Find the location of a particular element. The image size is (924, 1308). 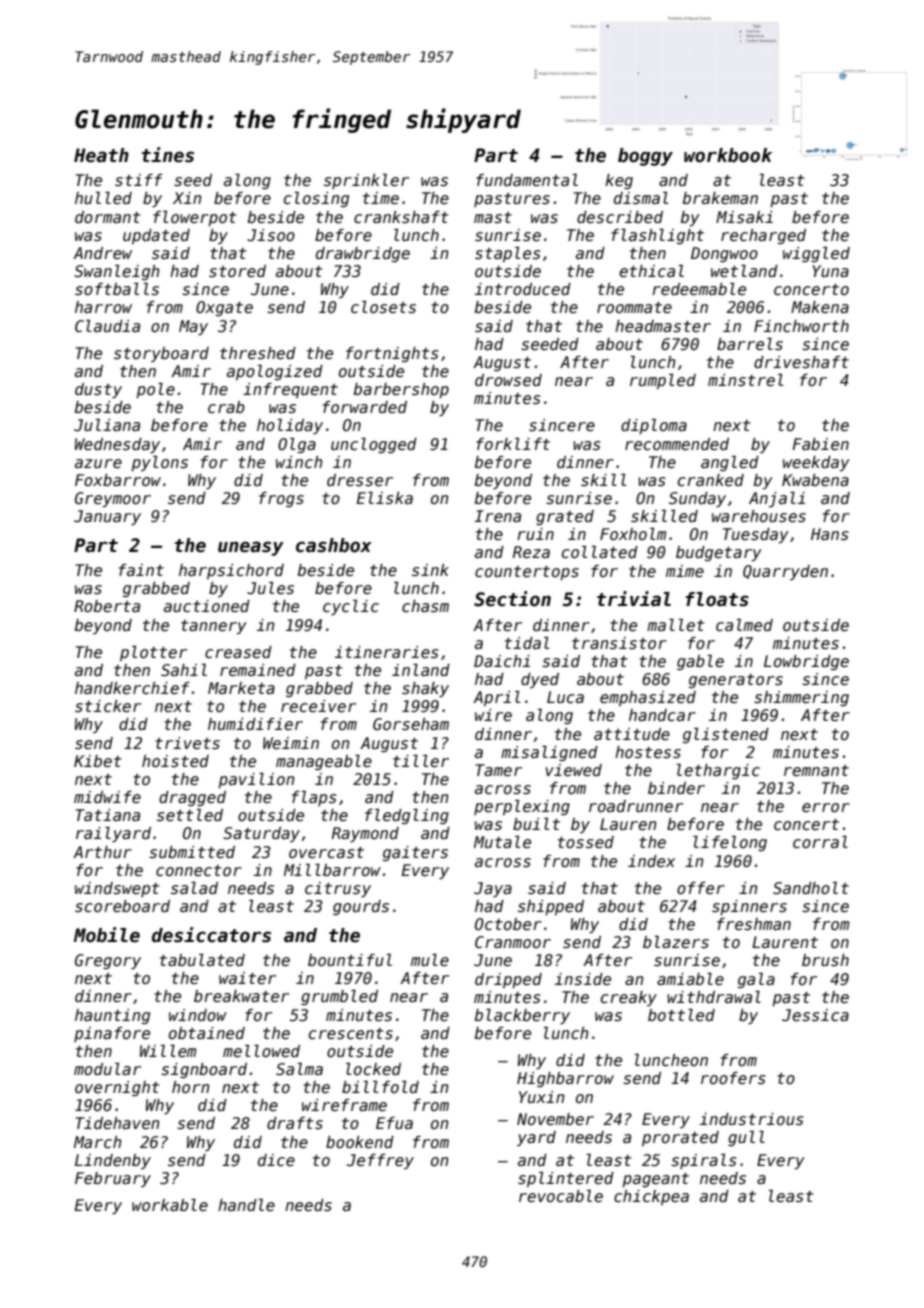

Heath is located at coordinates (101, 155).
